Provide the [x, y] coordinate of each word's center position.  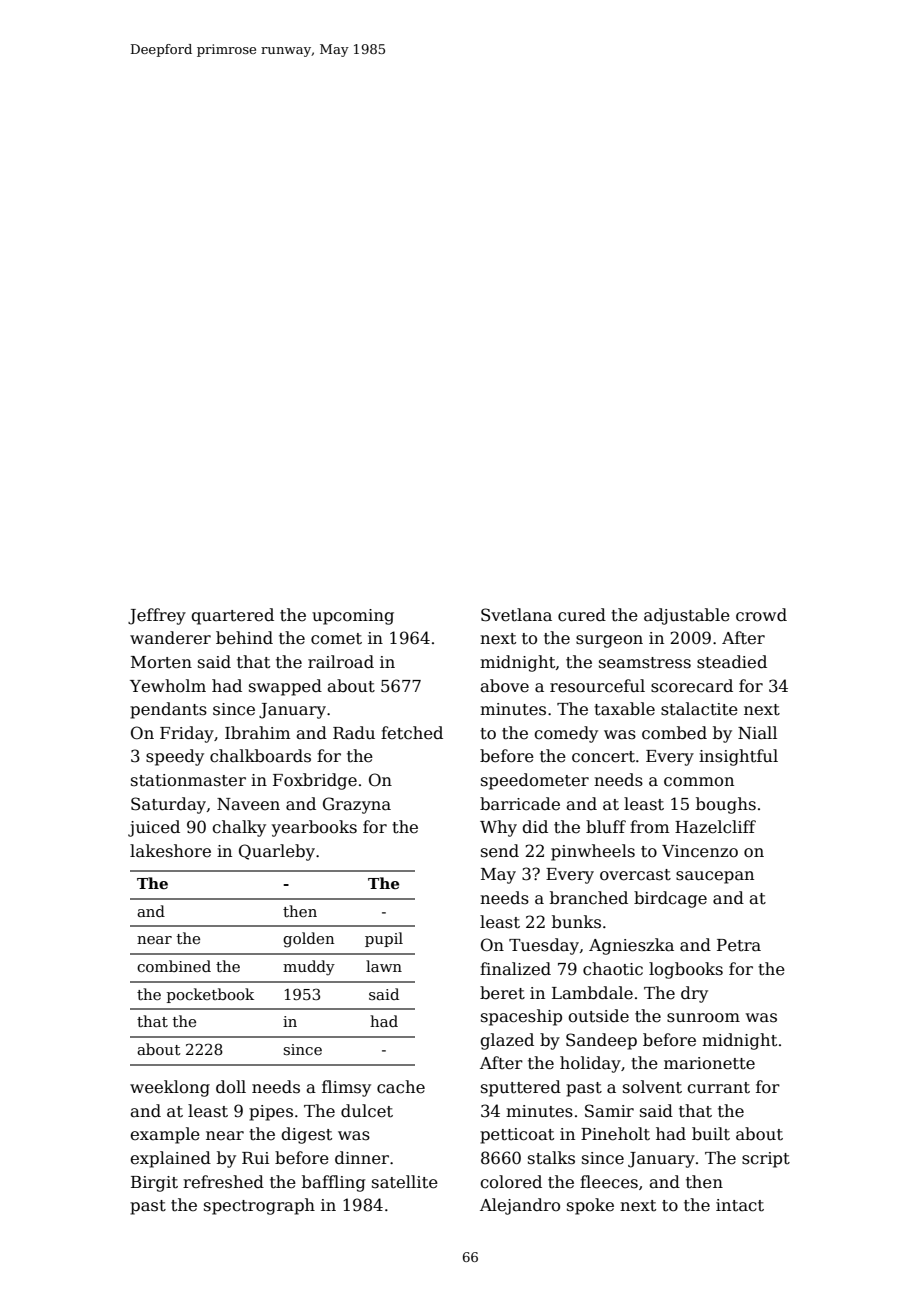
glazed [507, 1041]
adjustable [687, 616]
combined [174, 966]
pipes [271, 1113]
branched [589, 898]
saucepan [715, 877]
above [505, 686]
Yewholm [168, 686]
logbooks [686, 970]
